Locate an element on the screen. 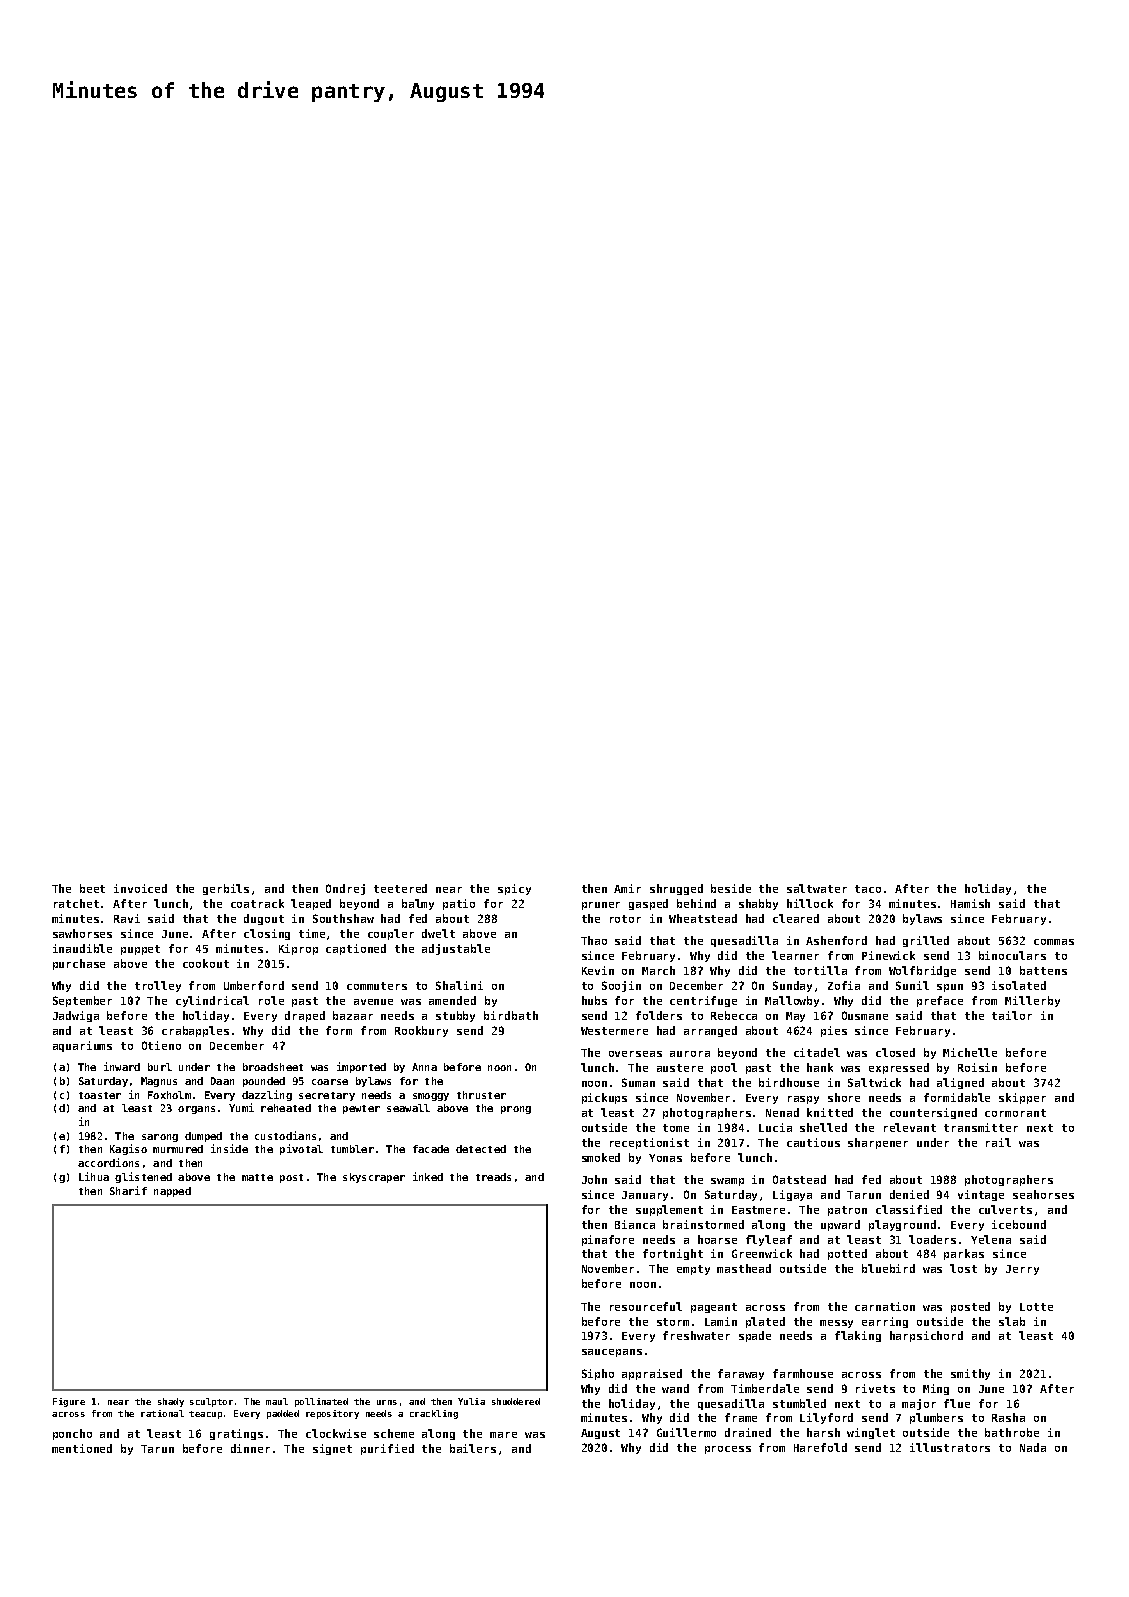 This screenshot has height=1597, width=1129. spicy is located at coordinates (514, 889).
